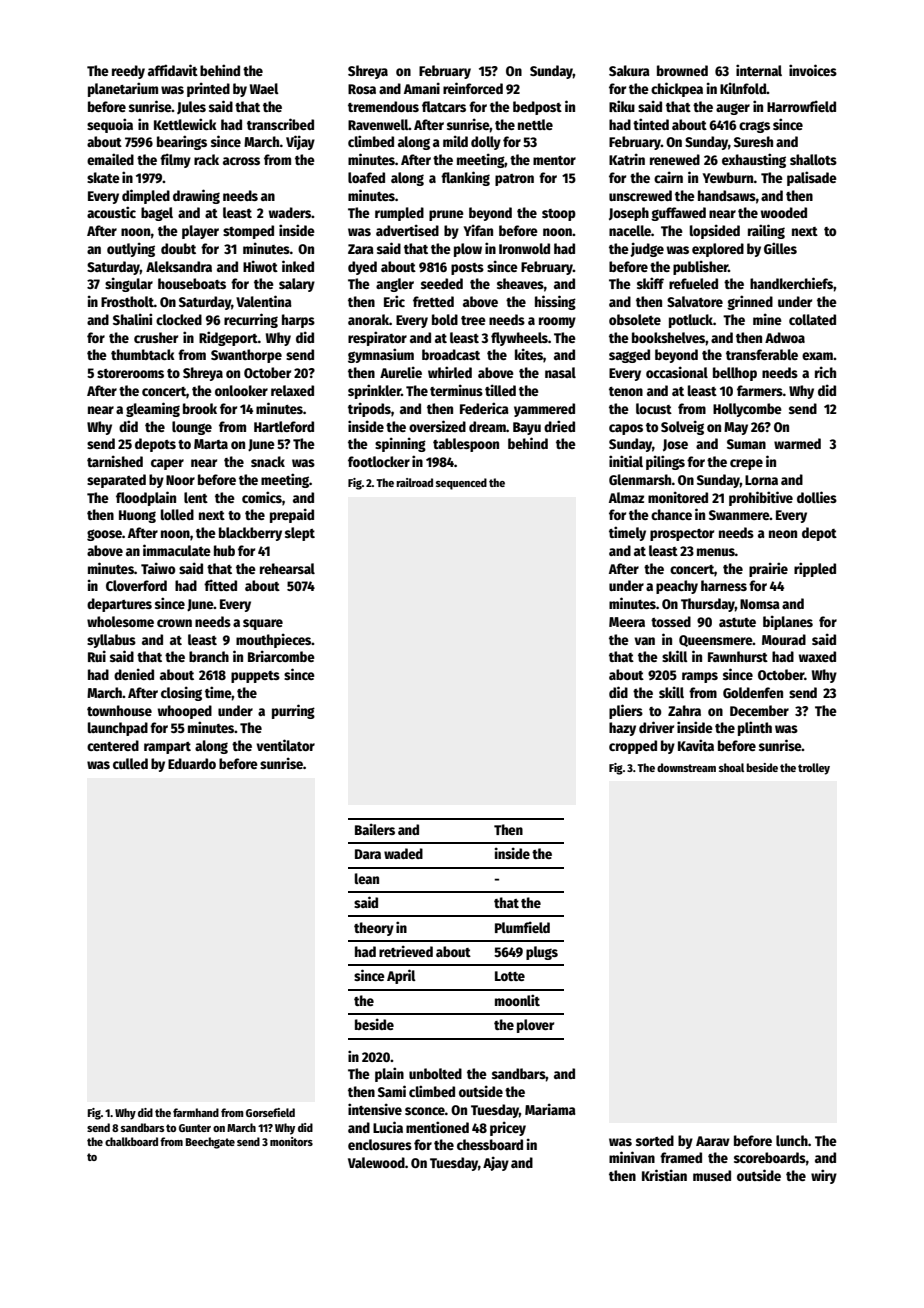 The height and width of the page is (1308, 924). What do you see at coordinates (374, 929) in the page?
I see `theory` at bounding box center [374, 929].
